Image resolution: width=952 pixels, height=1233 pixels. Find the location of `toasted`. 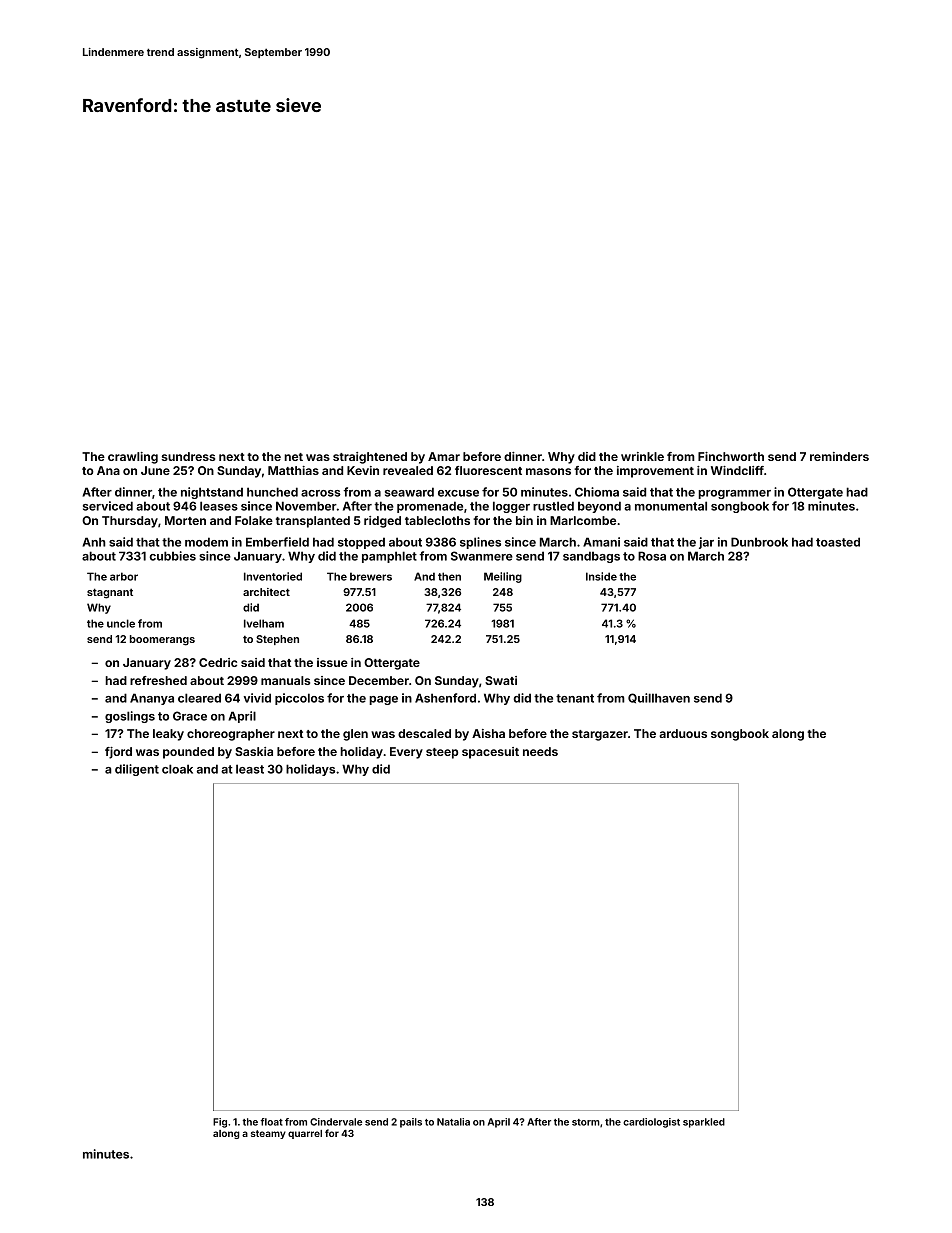

toasted is located at coordinates (838, 542).
